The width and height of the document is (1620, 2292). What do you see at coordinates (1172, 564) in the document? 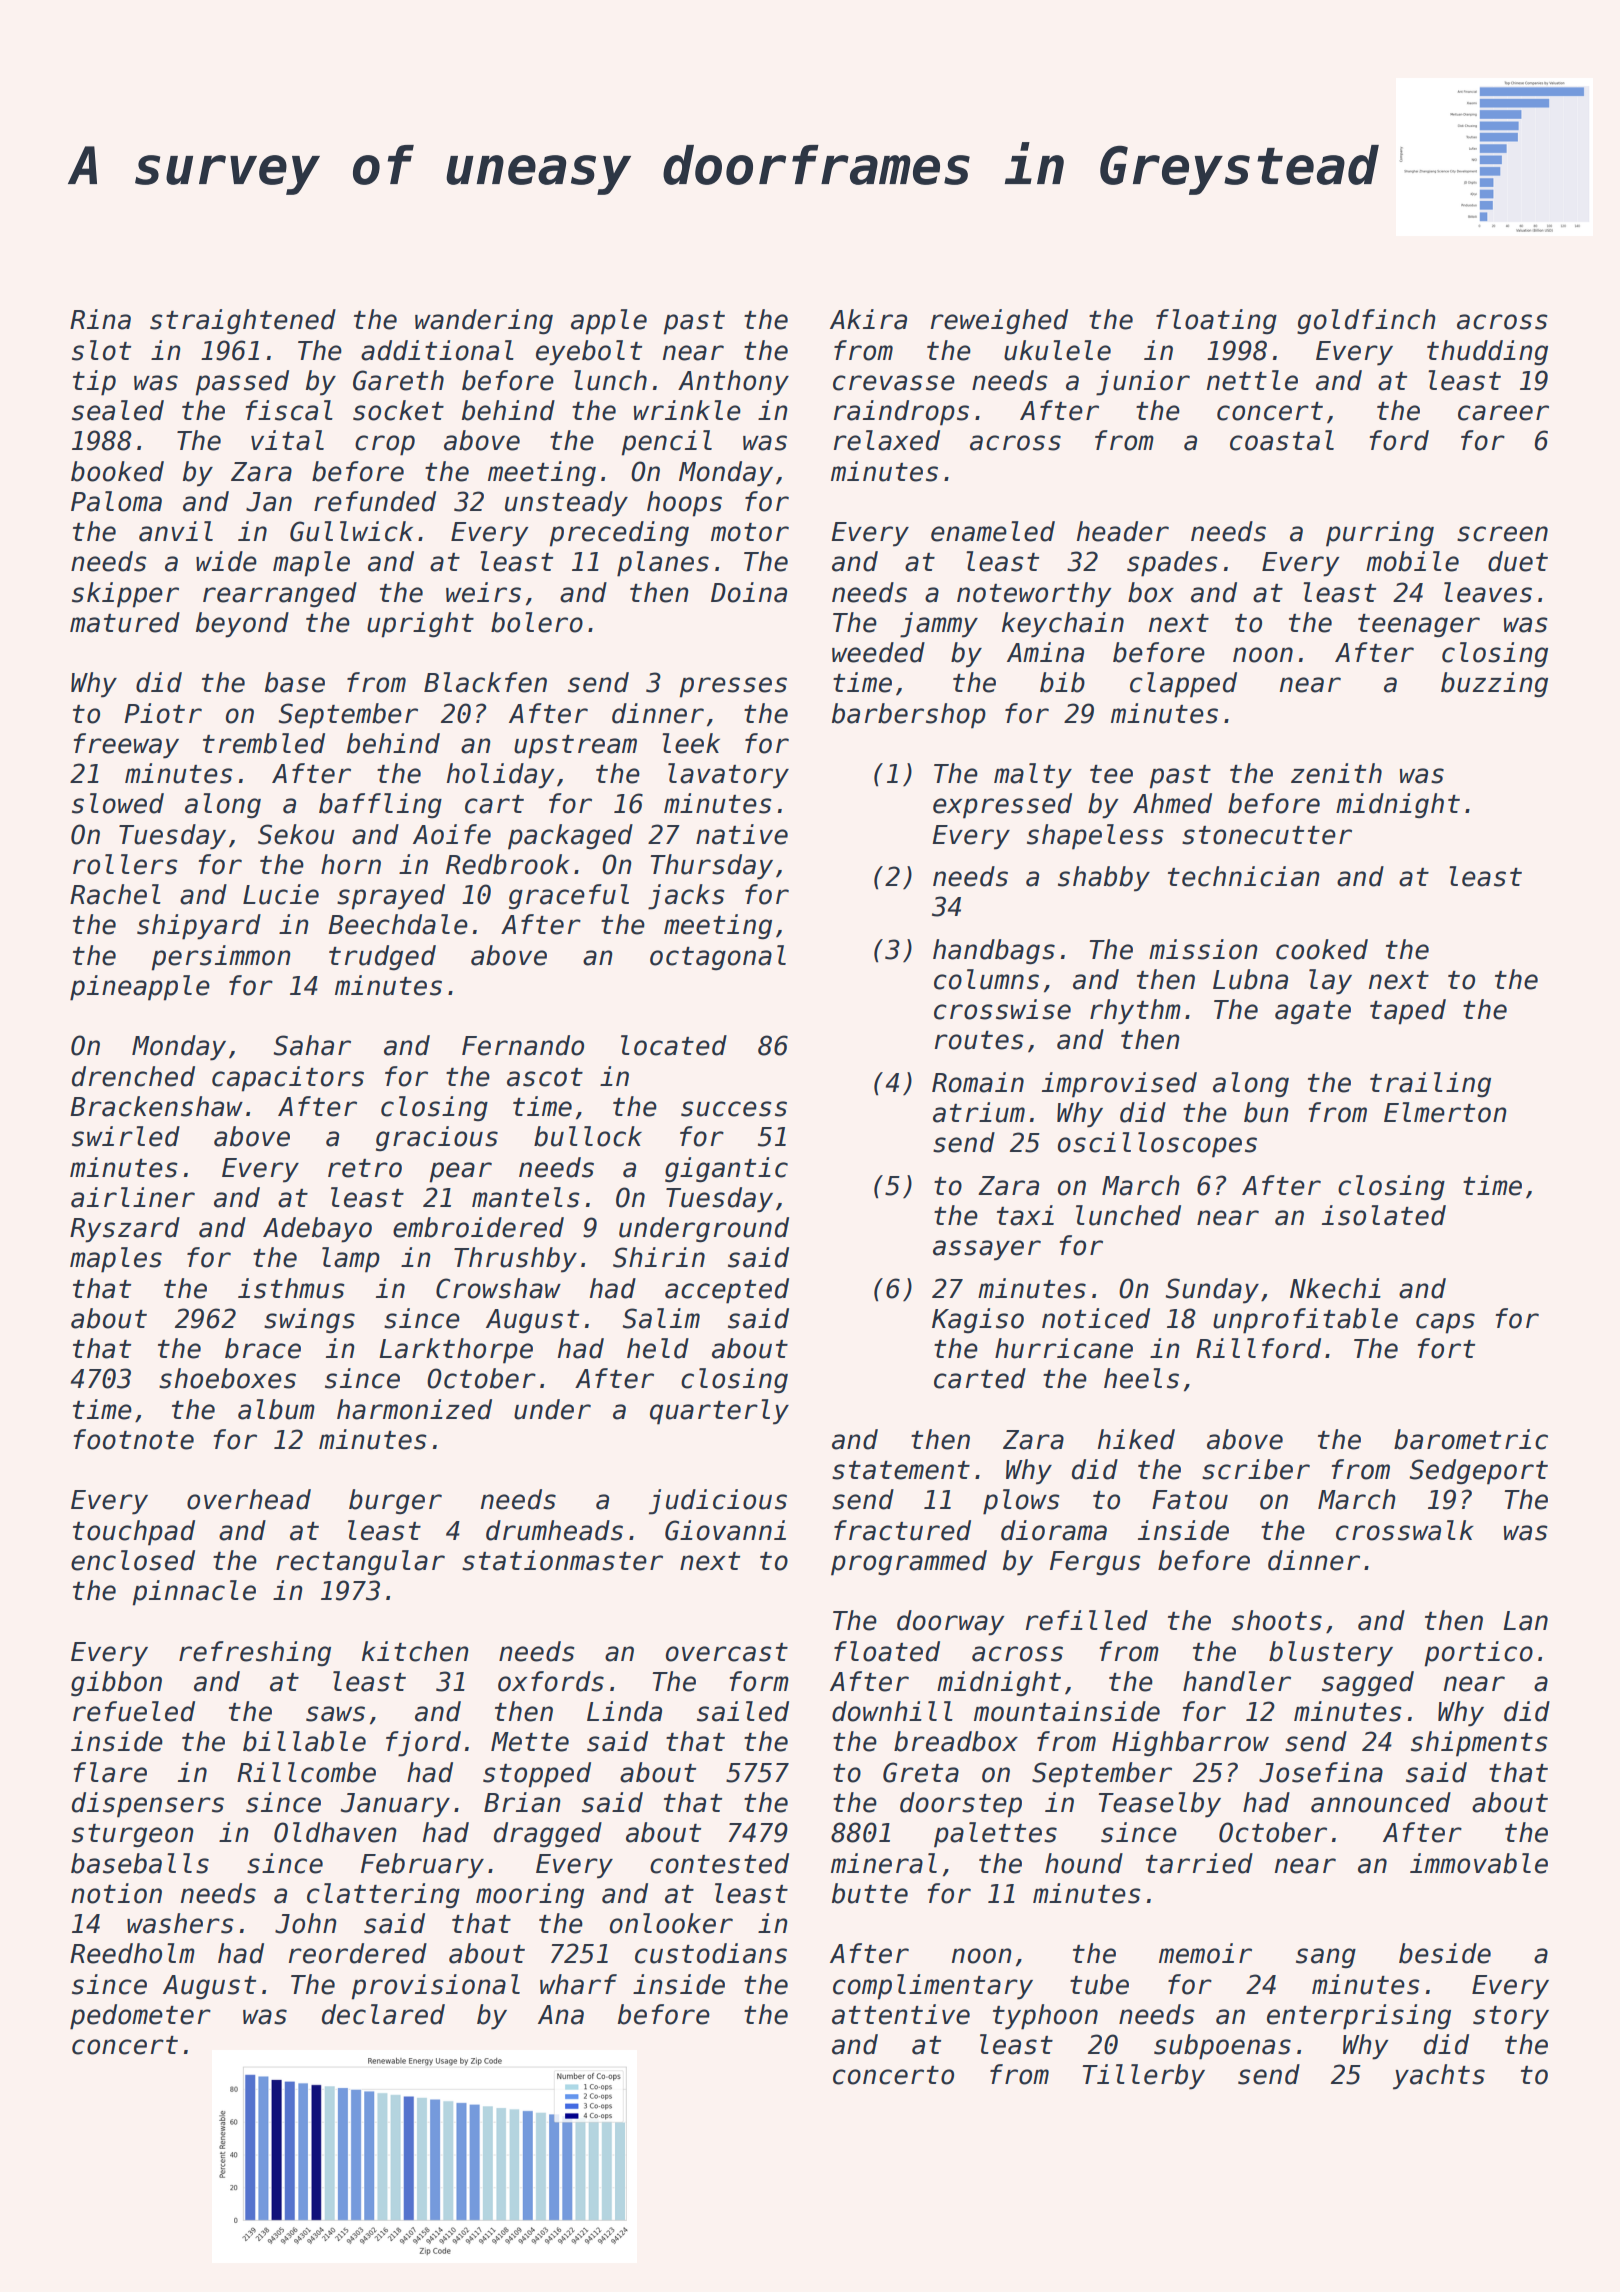
I see `spades` at bounding box center [1172, 564].
